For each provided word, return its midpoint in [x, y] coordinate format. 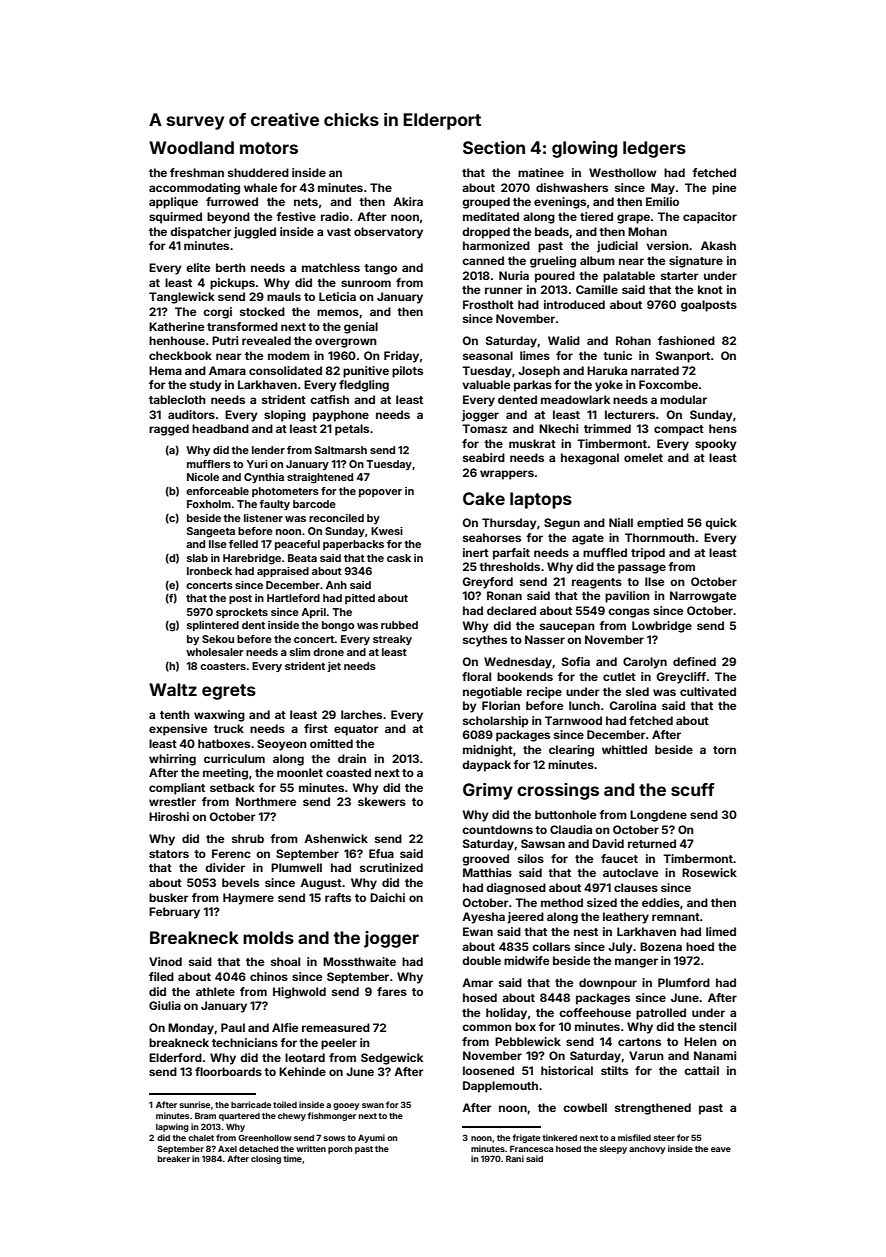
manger [636, 963]
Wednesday [518, 663]
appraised [283, 572]
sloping [285, 416]
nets [306, 202]
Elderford [175, 1057]
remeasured [336, 1027]
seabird [484, 457]
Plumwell [296, 867]
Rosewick [709, 872]
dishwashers [572, 187]
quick [721, 524]
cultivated [708, 691]
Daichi [387, 897]
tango [380, 269]
